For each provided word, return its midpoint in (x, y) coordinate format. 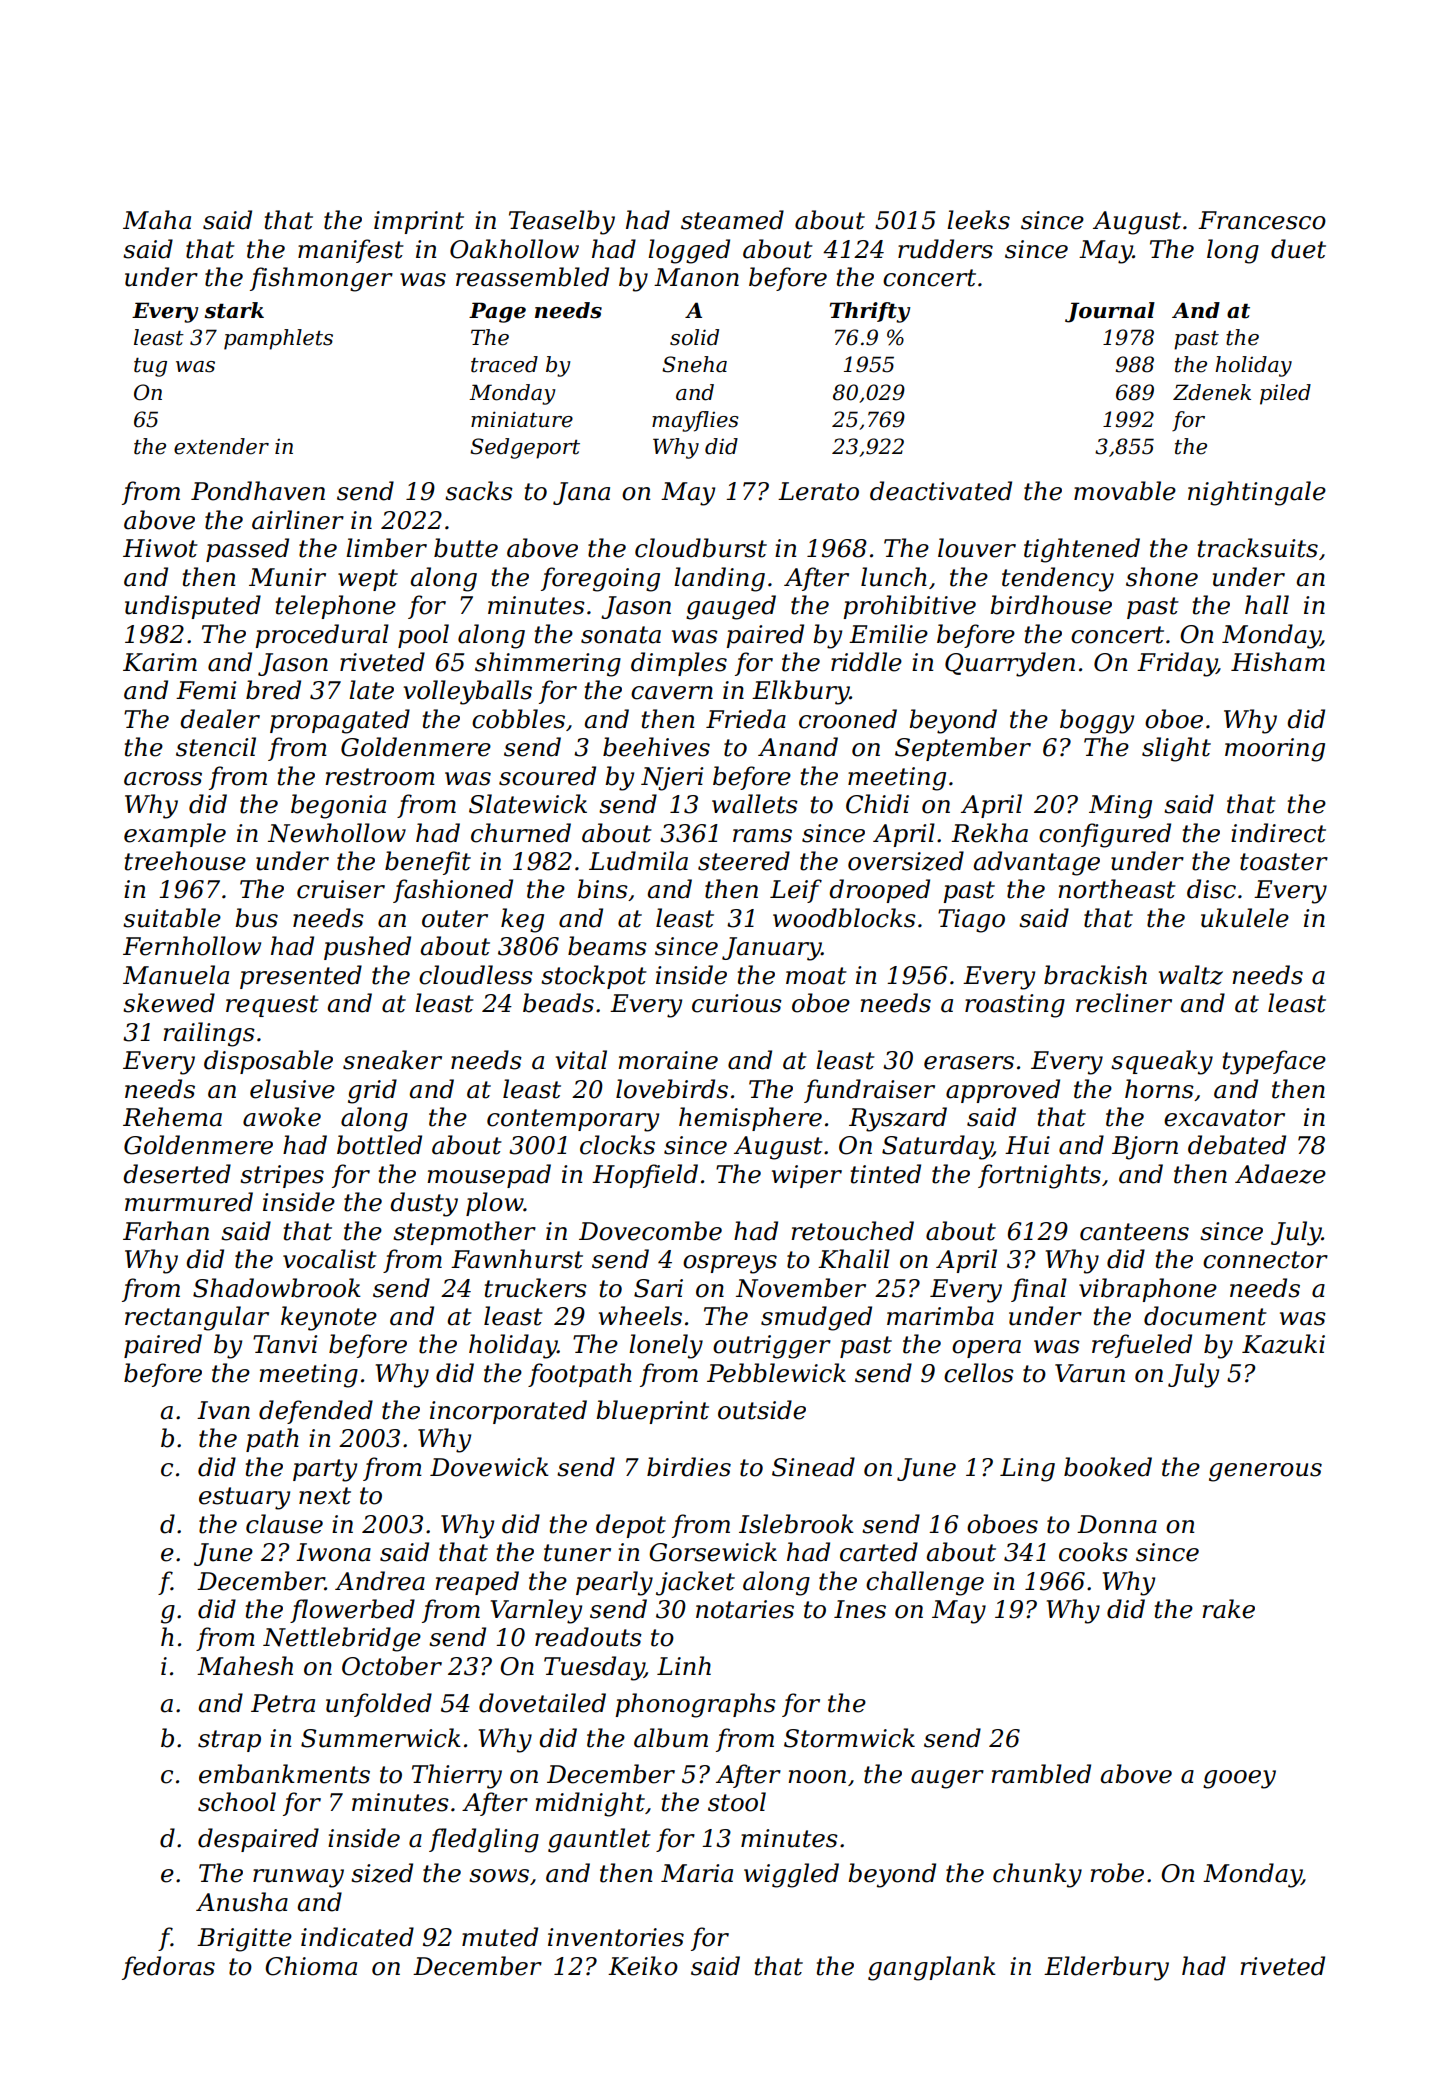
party (325, 1470)
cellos (979, 1373)
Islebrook (796, 1524)
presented (301, 977)
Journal (1110, 312)
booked (1108, 1467)
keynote (329, 1318)
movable (1125, 491)
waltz (1191, 975)
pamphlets (278, 339)
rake (1228, 1609)
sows (499, 1876)
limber (386, 548)
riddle (866, 662)
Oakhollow (514, 249)
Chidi (877, 804)
